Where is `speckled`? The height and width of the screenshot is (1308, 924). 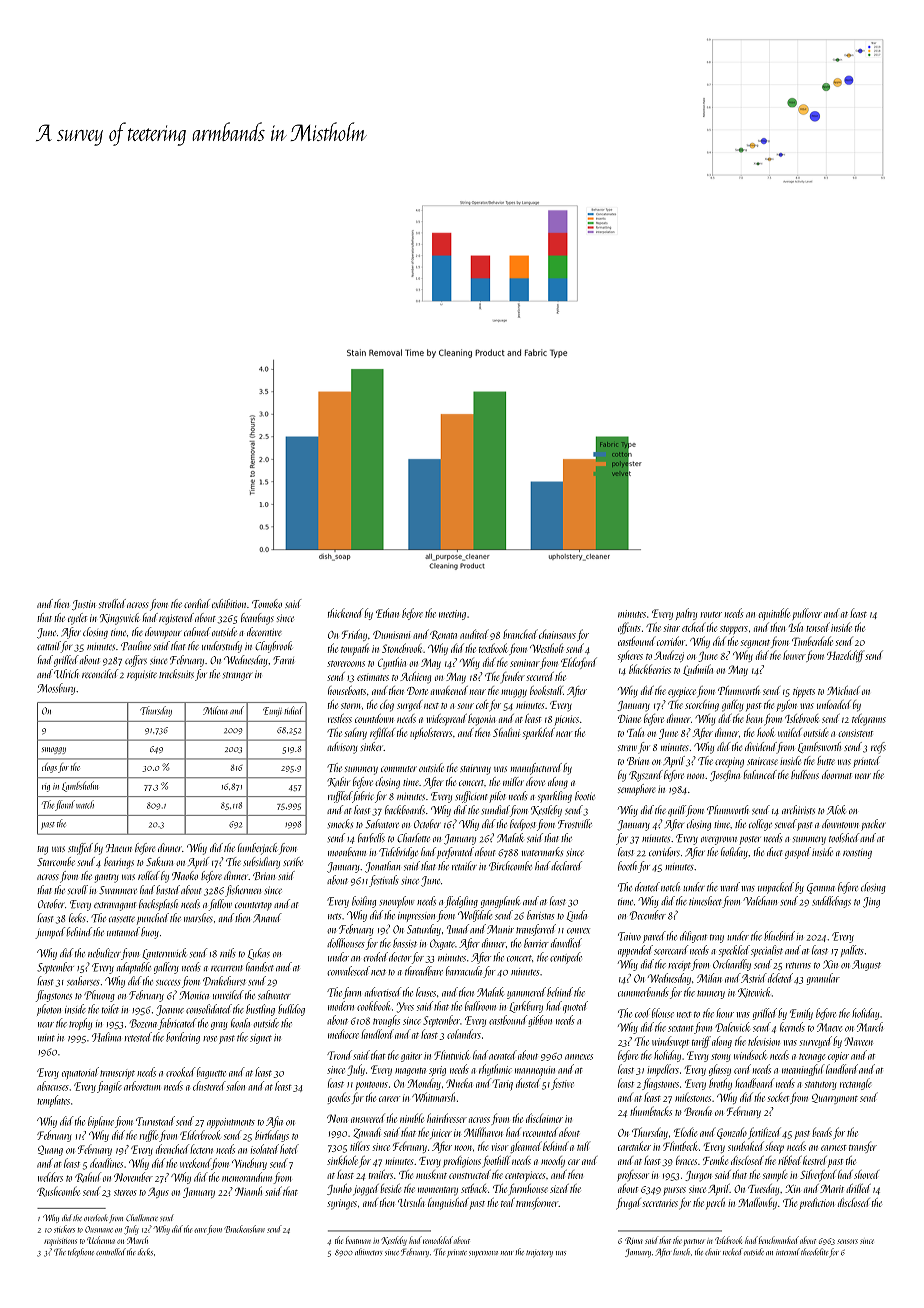 speckled is located at coordinates (734, 951).
